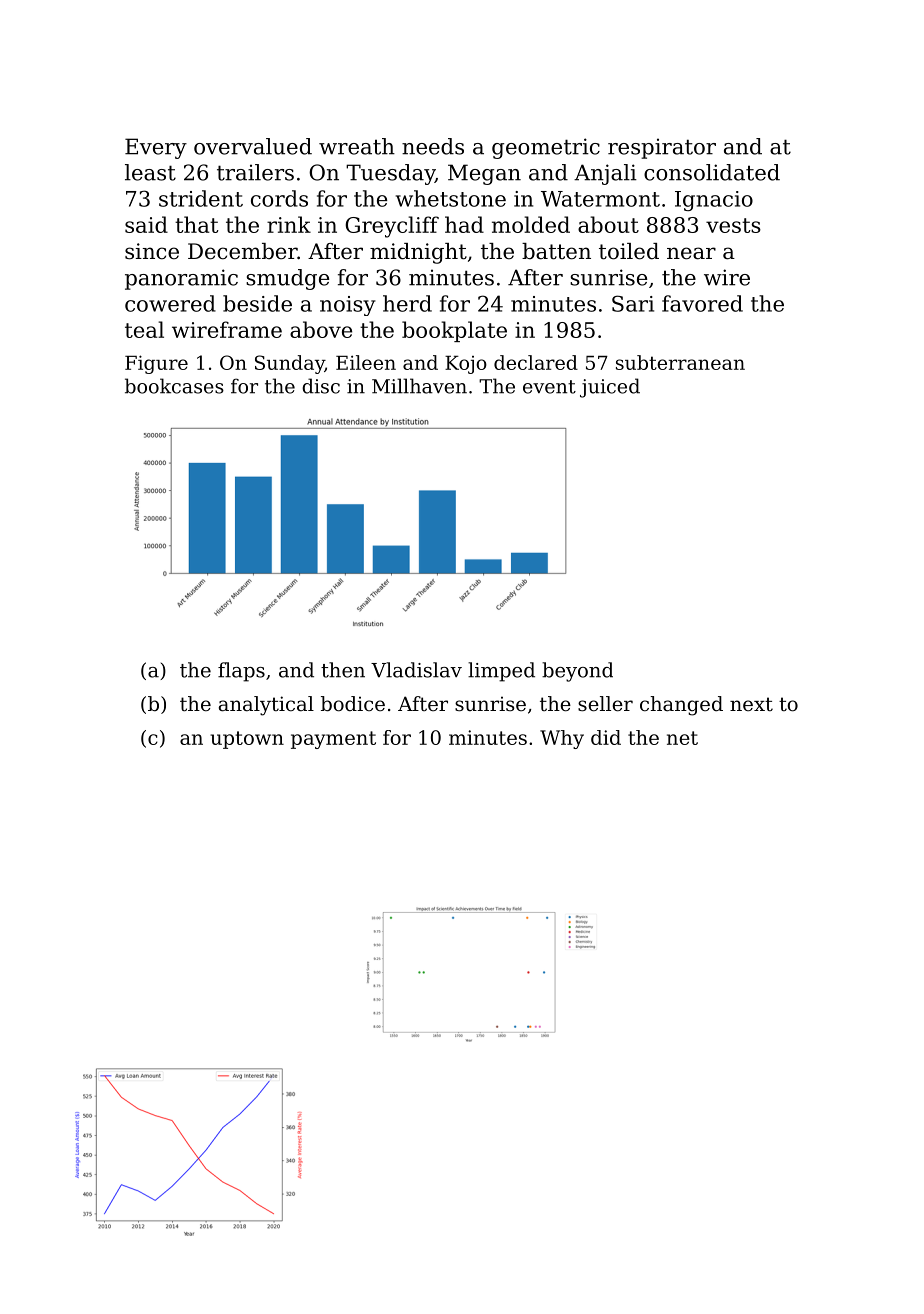 Image resolution: width=924 pixels, height=1314 pixels. Describe the element at coordinates (416, 670) in the screenshot. I see `Vladislav` at that location.
